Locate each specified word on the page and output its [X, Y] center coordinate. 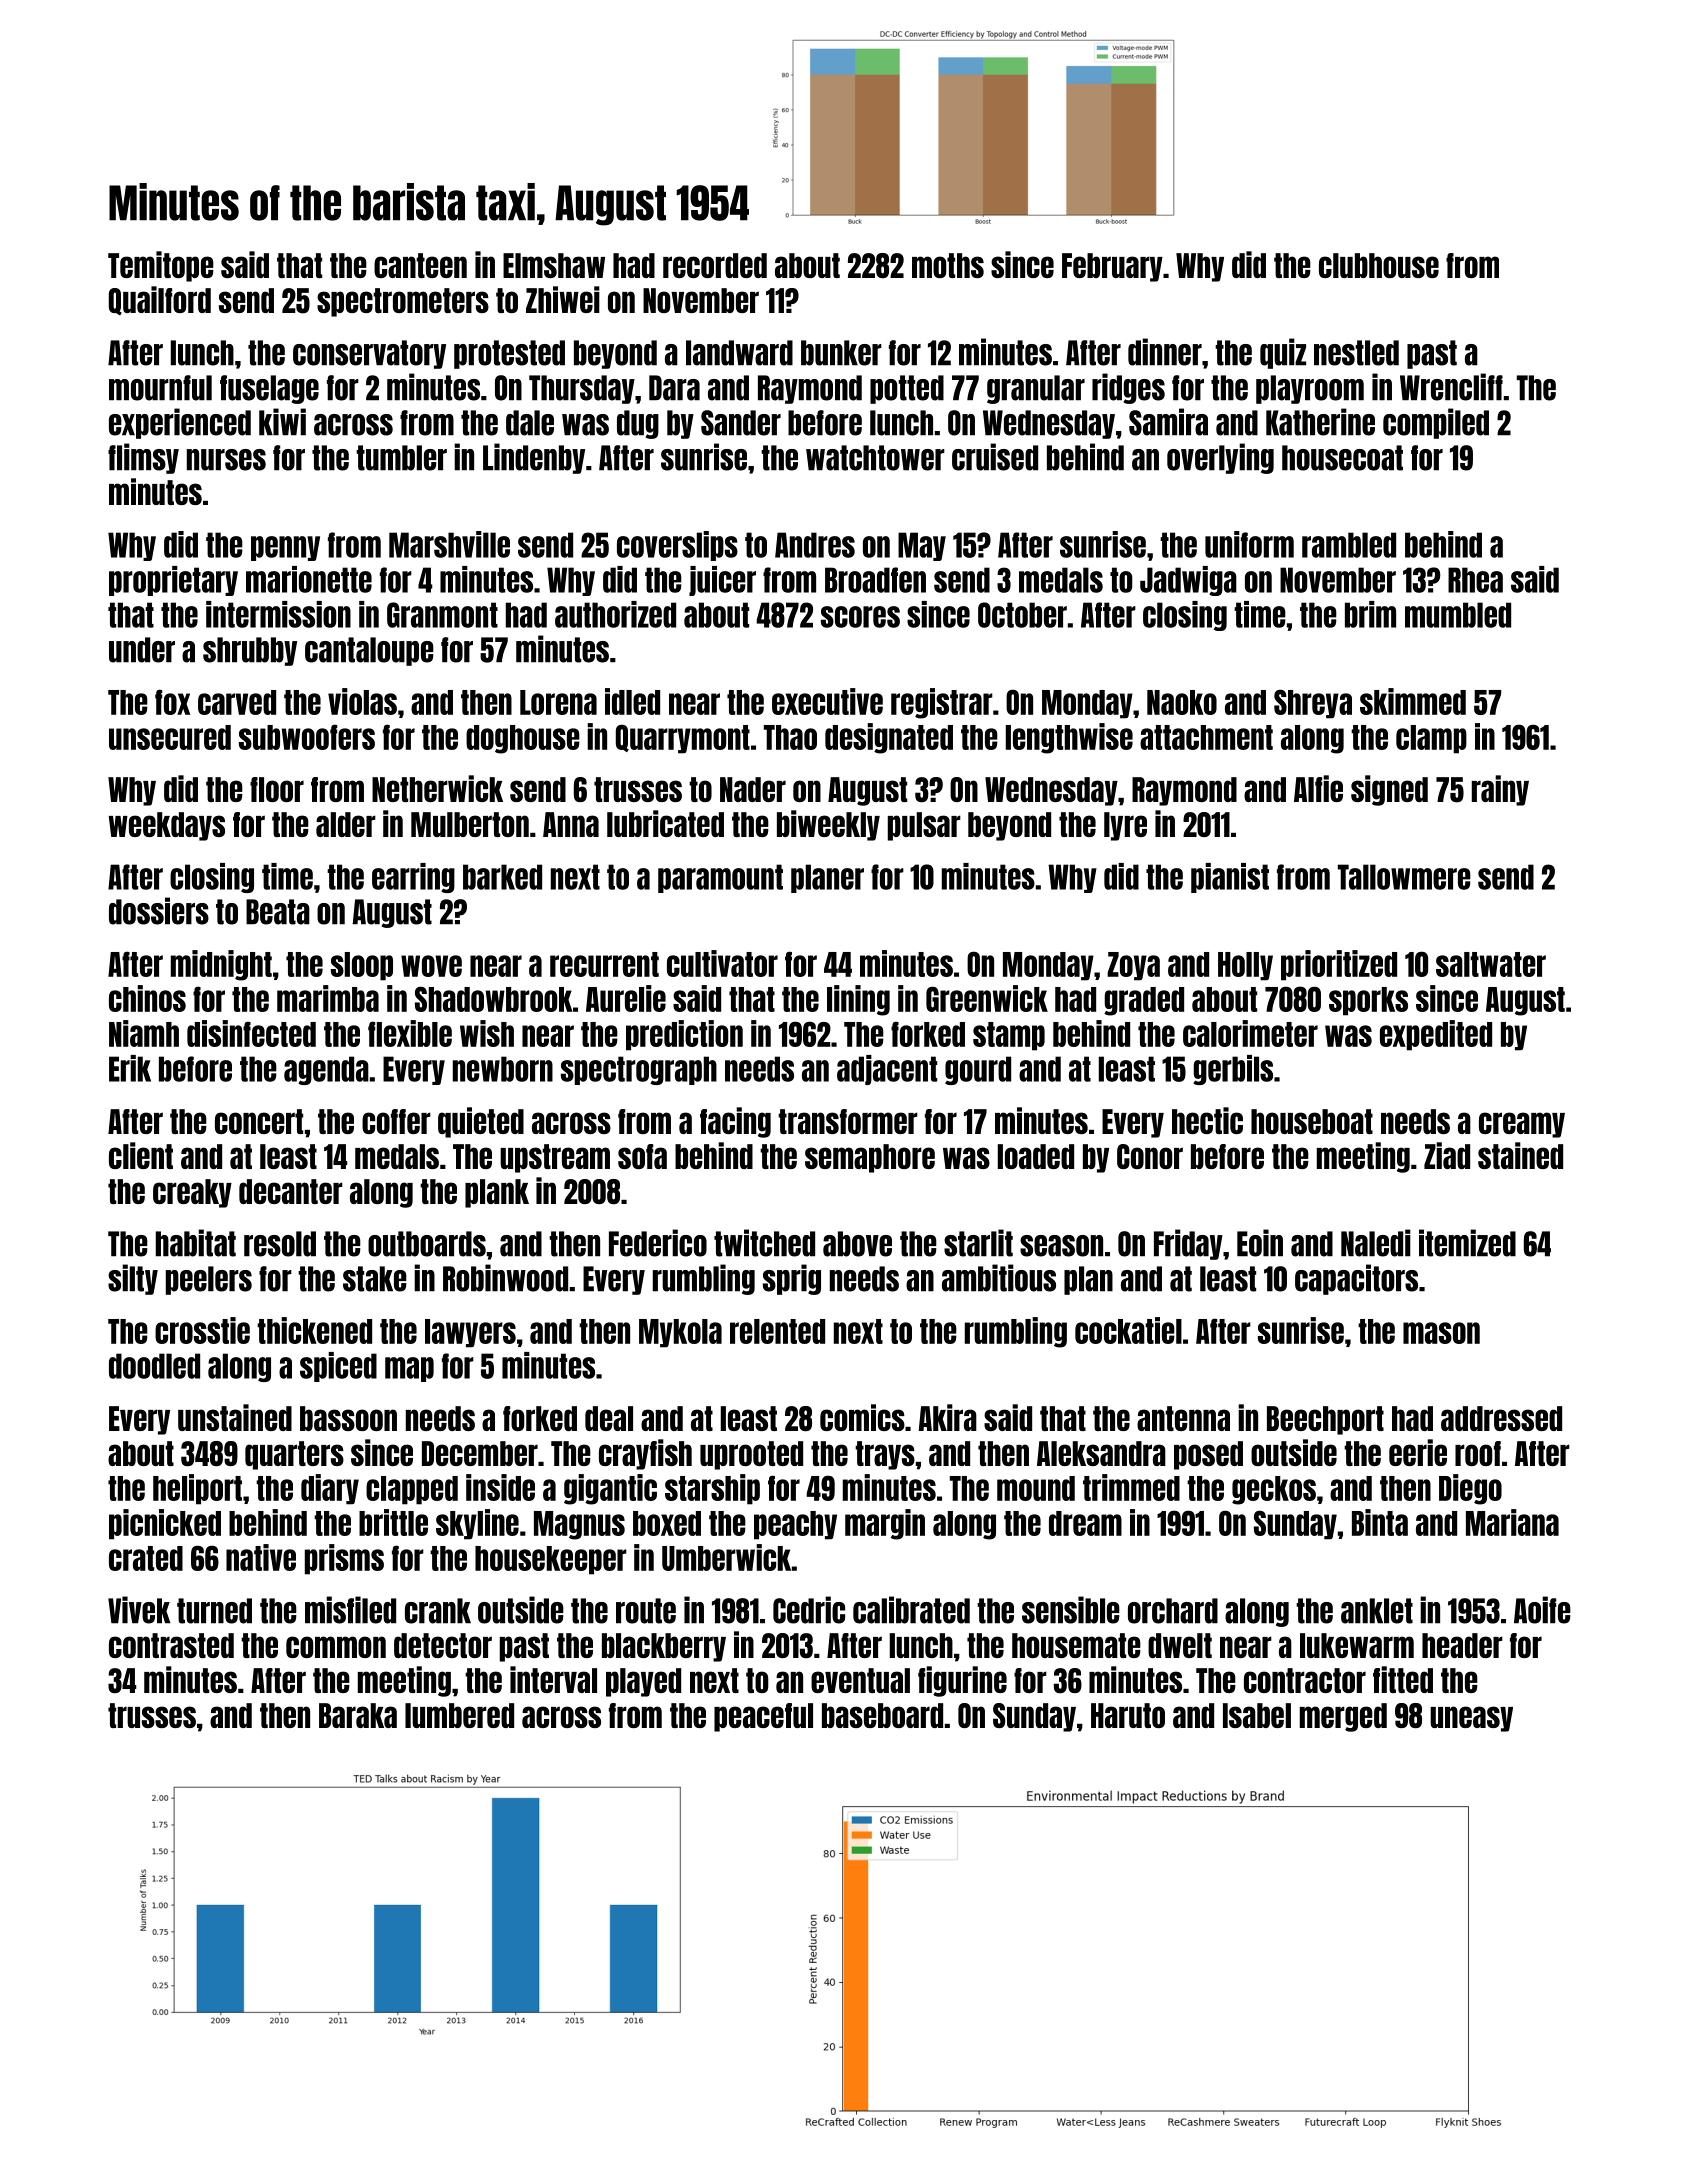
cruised [995, 457]
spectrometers [403, 302]
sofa [642, 1156]
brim [1370, 614]
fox [172, 702]
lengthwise [1069, 738]
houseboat [1312, 1121]
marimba [328, 998]
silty [133, 1279]
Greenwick [987, 998]
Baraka [358, 1715]
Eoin [1260, 1243]
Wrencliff [1451, 387]
